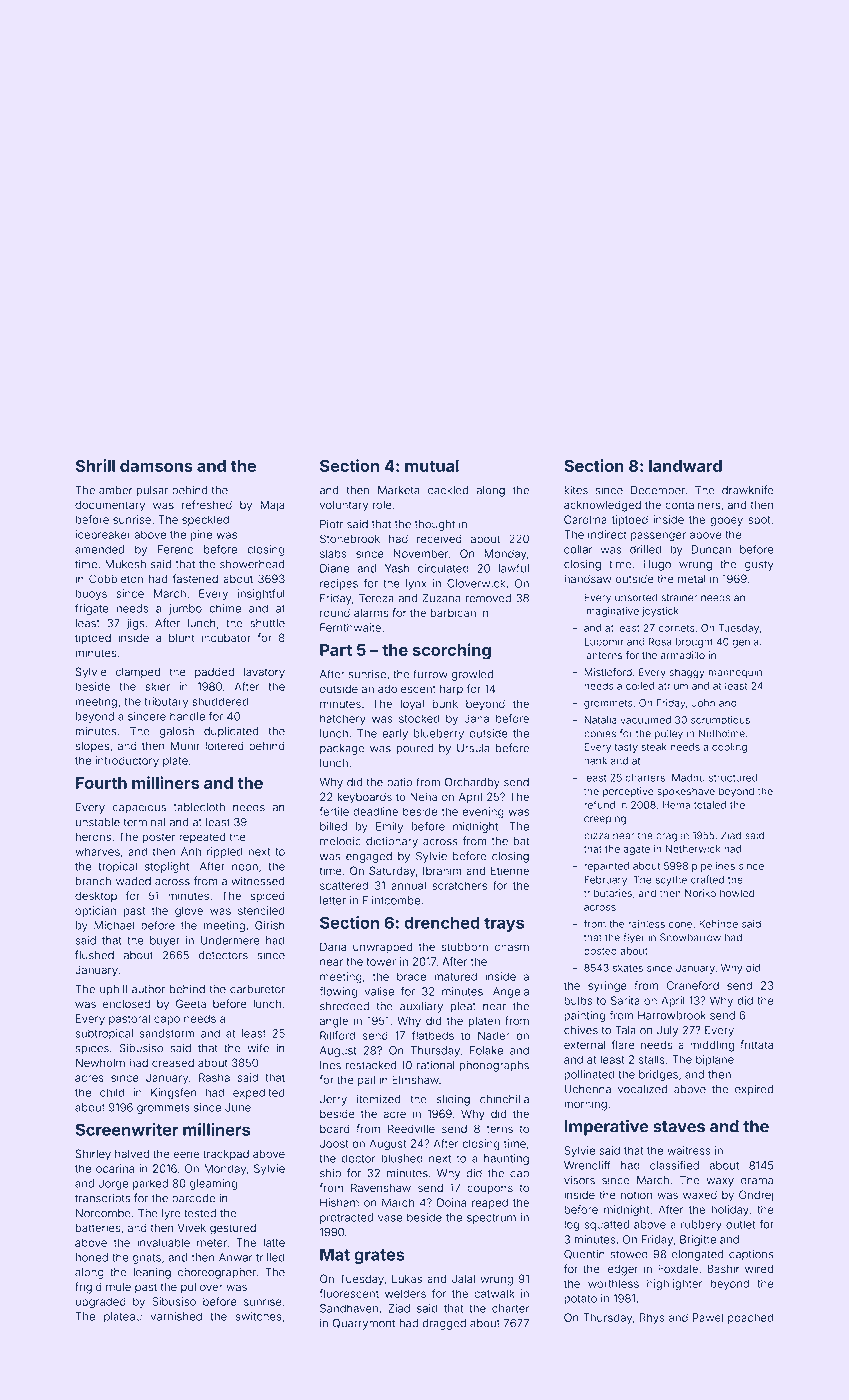 This page has height=1400, width=849. I want to click on biplane, so click(715, 1060).
